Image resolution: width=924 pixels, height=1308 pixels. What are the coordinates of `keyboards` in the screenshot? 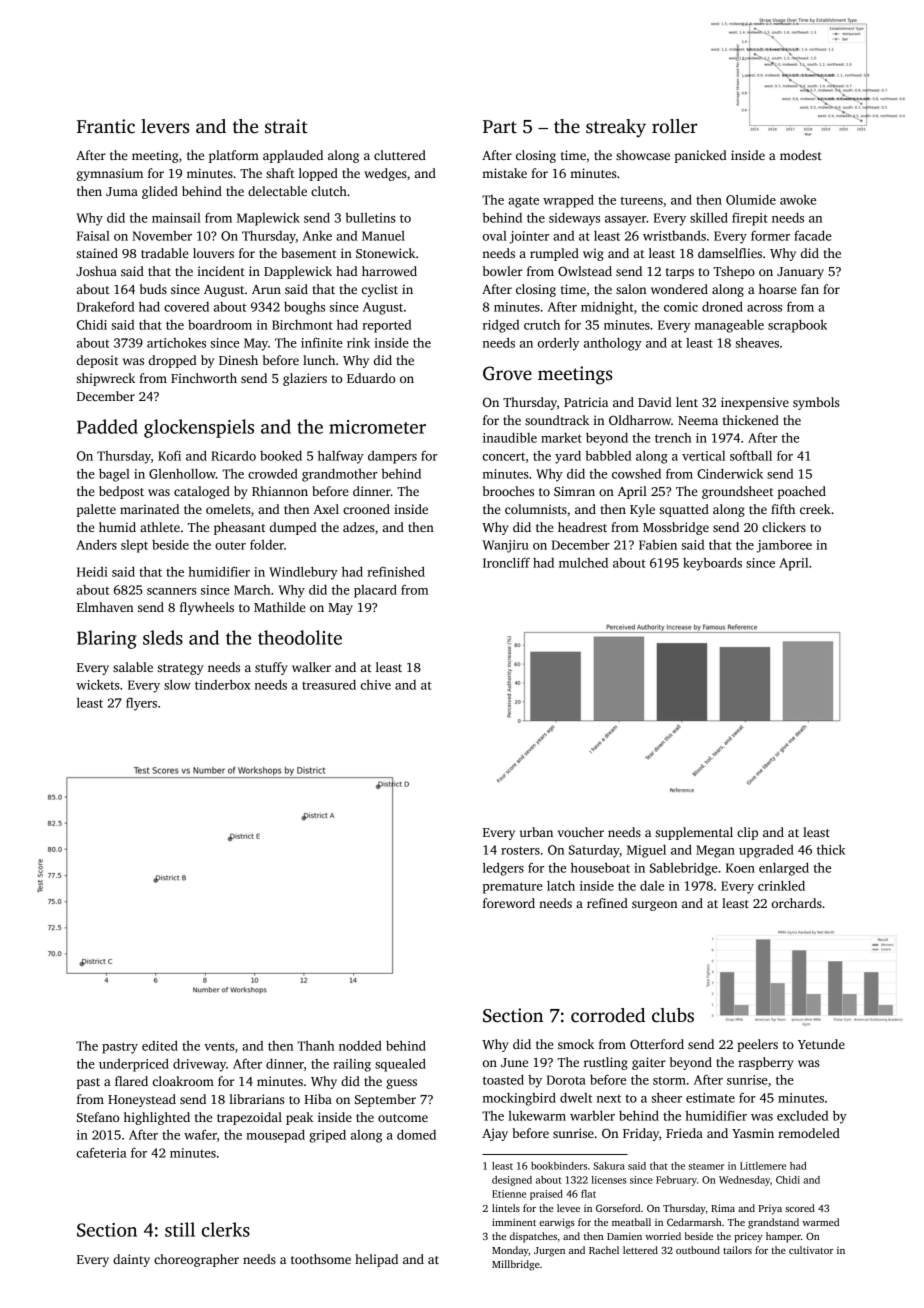 It's located at (712, 564).
